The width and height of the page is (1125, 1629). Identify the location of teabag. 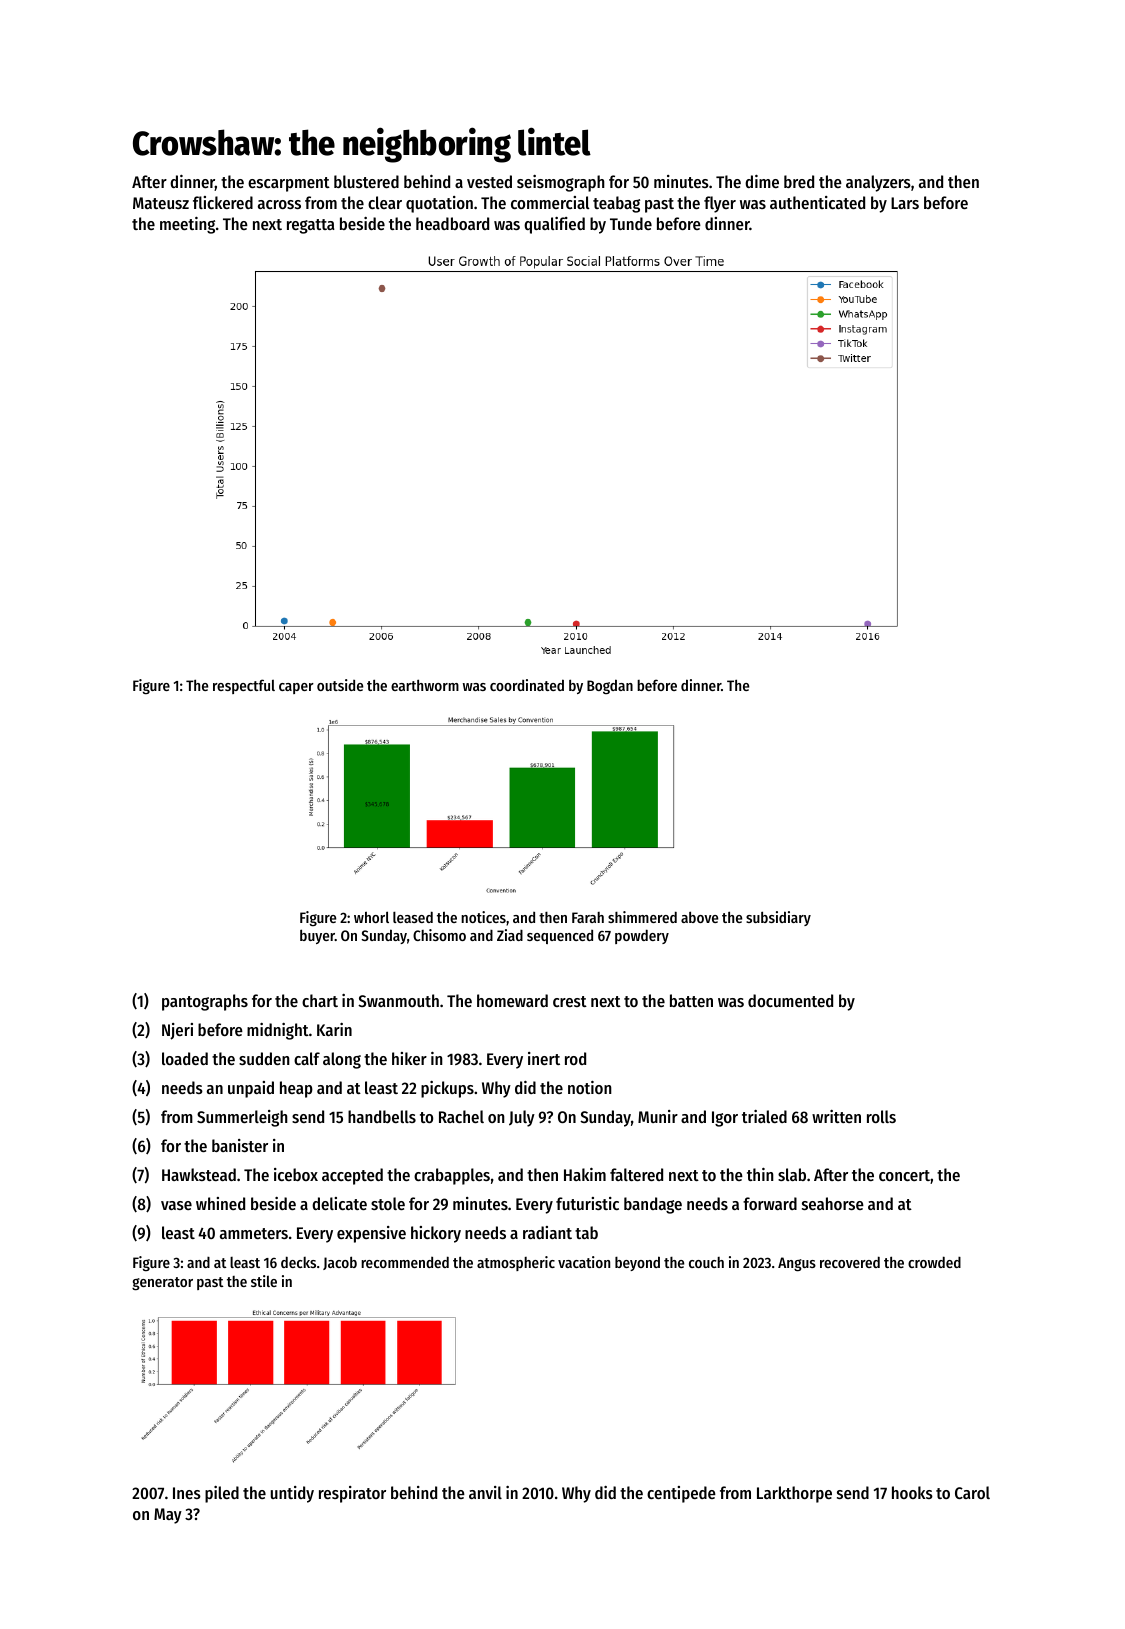
(616, 204).
